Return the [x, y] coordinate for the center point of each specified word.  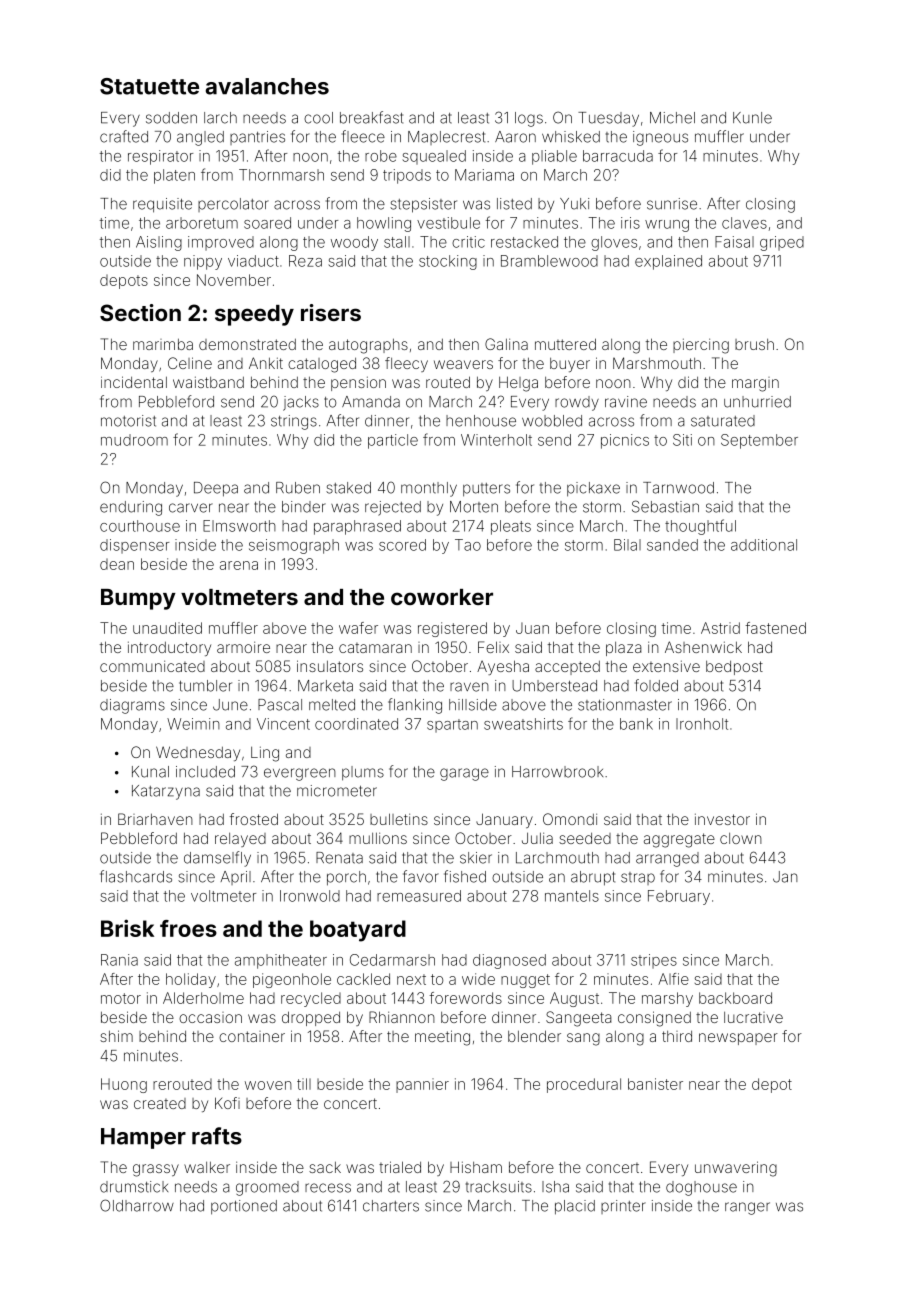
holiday [191, 980]
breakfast [371, 117]
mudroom [134, 440]
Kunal [150, 772]
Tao [468, 545]
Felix [493, 647]
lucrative [753, 1017]
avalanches [267, 86]
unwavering [736, 1169]
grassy [156, 1170]
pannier [422, 1085]
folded [656, 685]
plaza [624, 649]
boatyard [358, 931]
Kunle [752, 118]
